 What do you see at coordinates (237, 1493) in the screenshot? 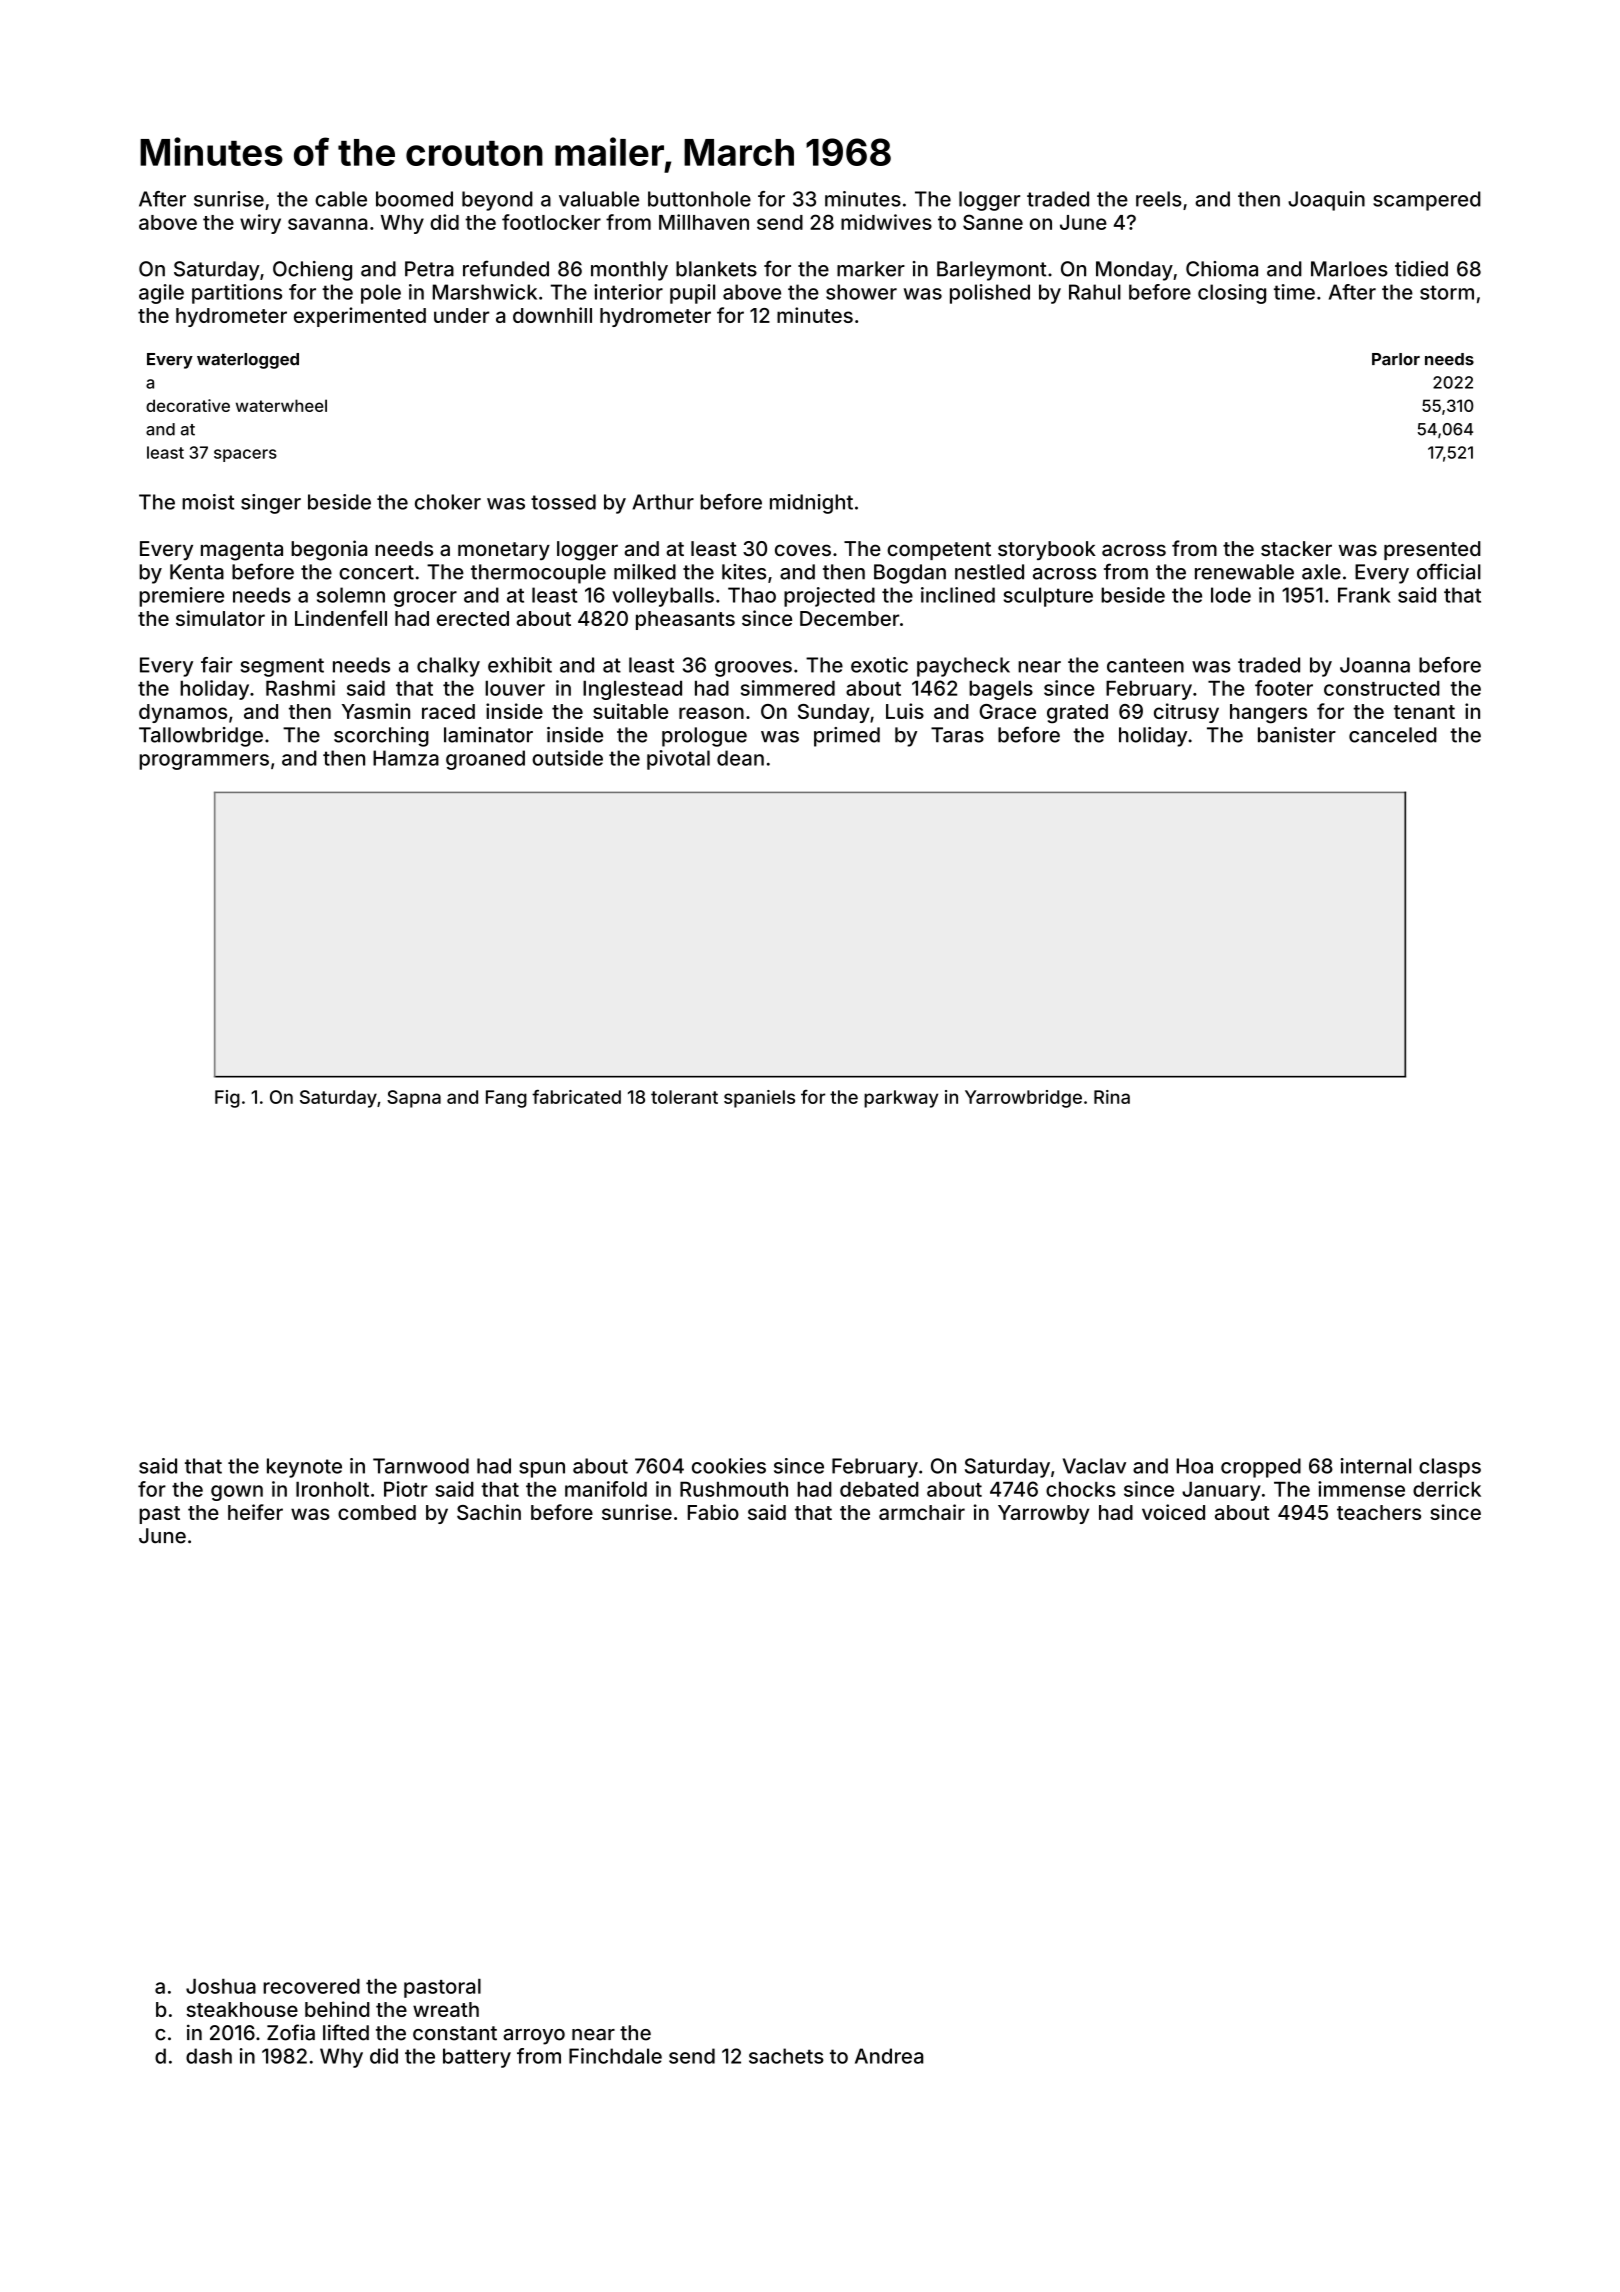
I see `gown` at bounding box center [237, 1493].
